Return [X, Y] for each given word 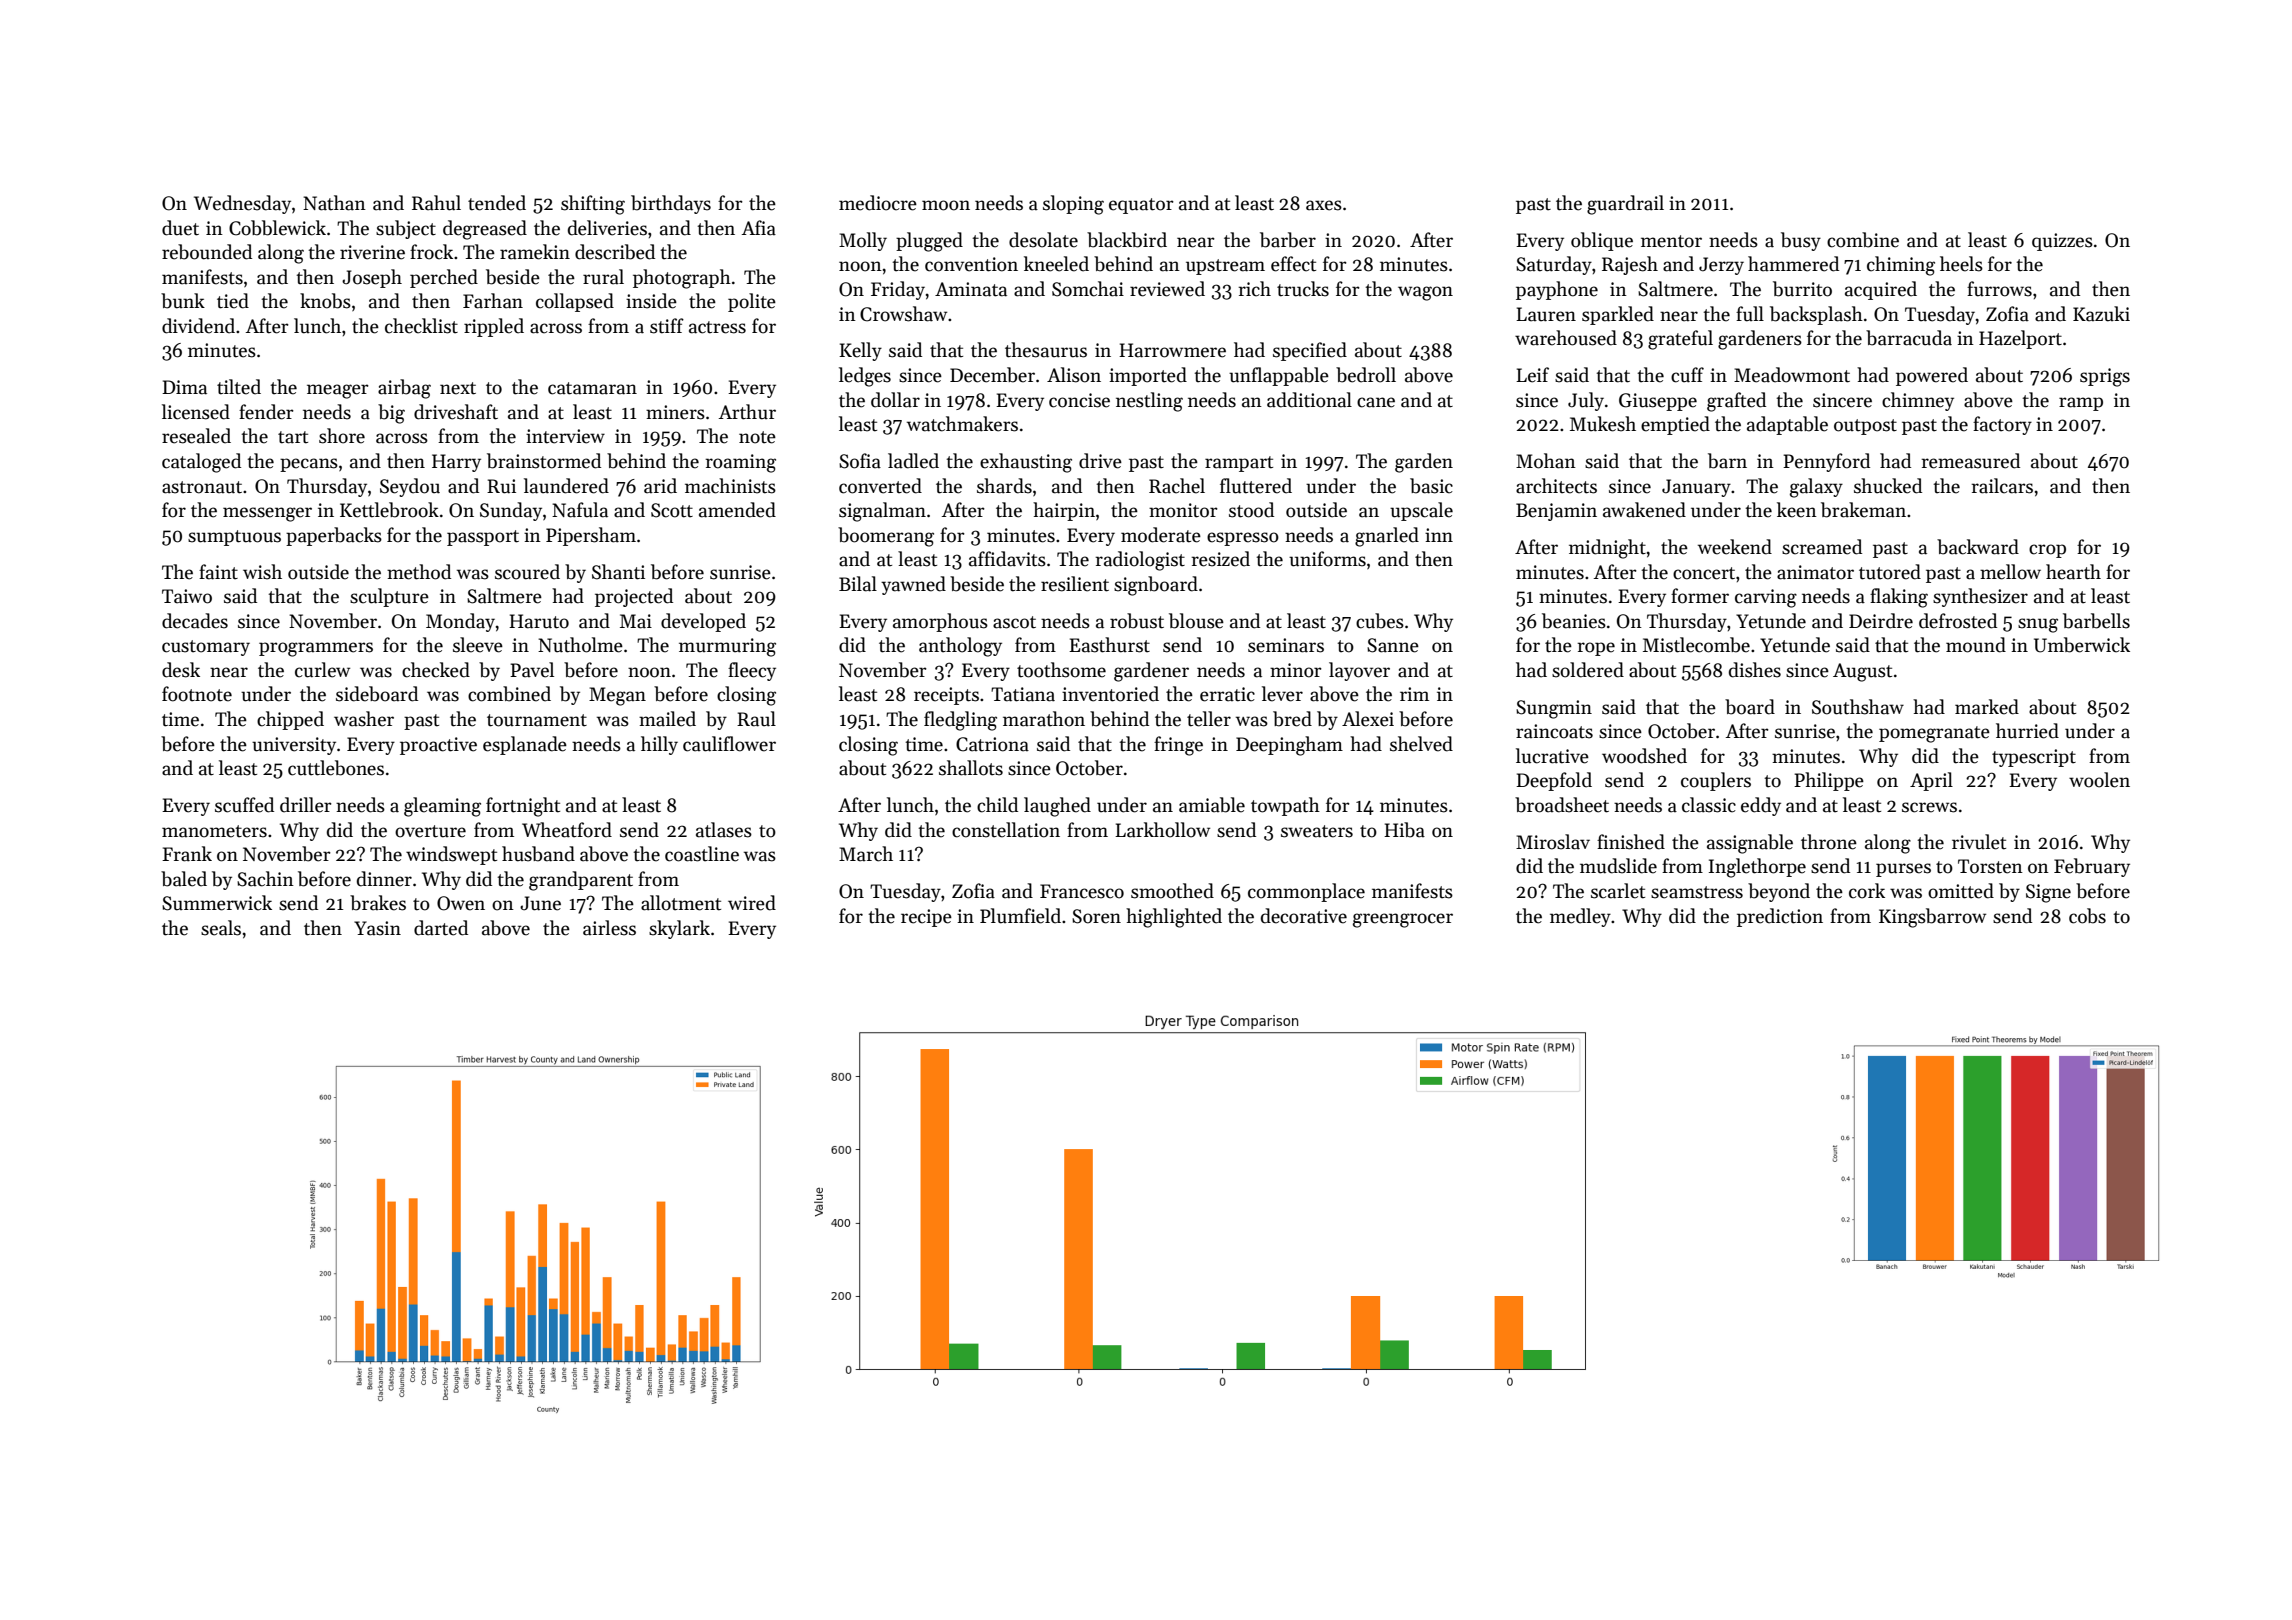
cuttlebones [336, 768]
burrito [1802, 289]
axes [1324, 205]
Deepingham [1289, 746]
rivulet [1979, 842]
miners [675, 412]
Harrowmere [1172, 350]
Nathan [334, 203]
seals [221, 928]
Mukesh [1603, 424]
